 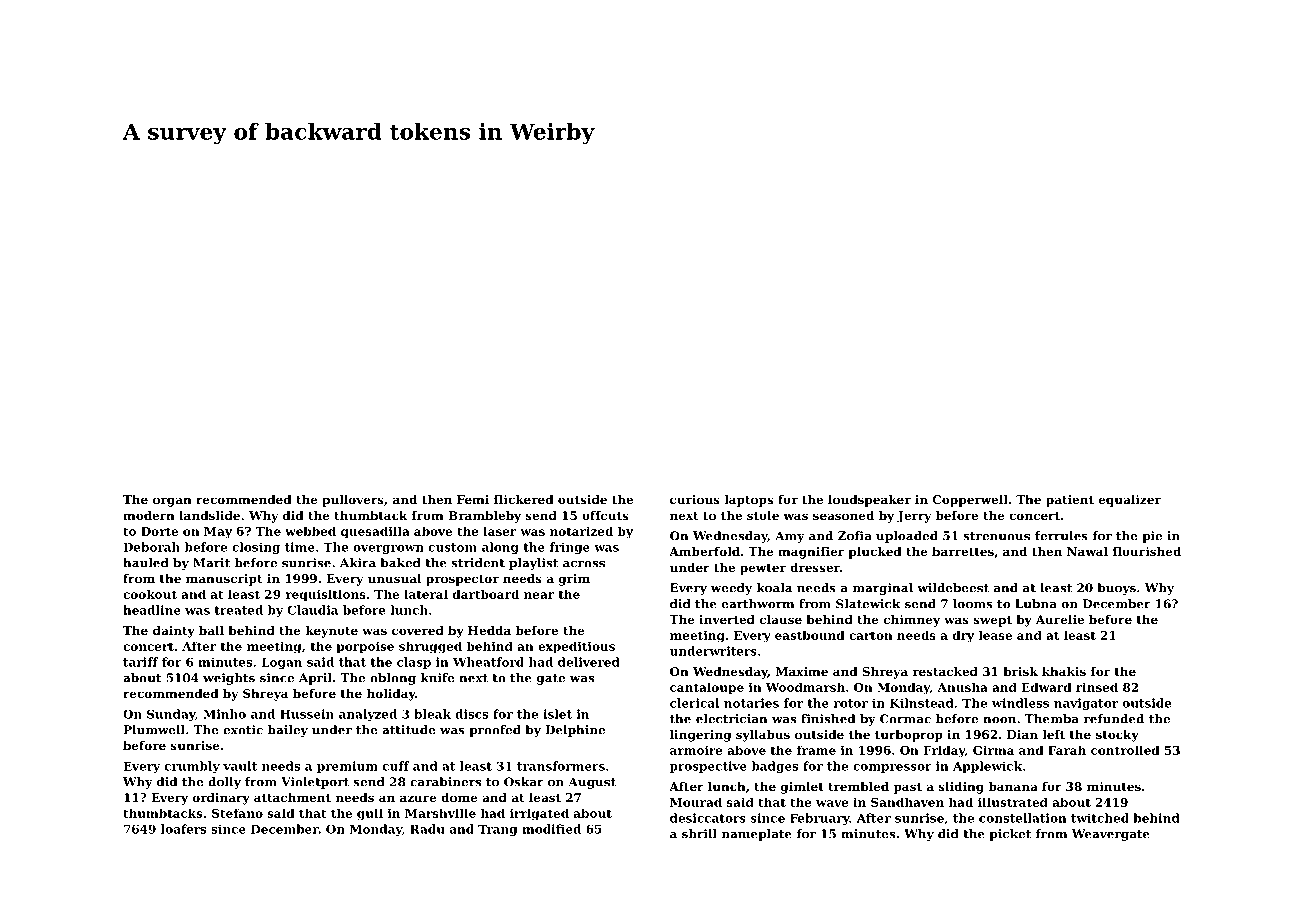 What do you see at coordinates (1097, 687) in the screenshot?
I see `rinsed` at bounding box center [1097, 687].
